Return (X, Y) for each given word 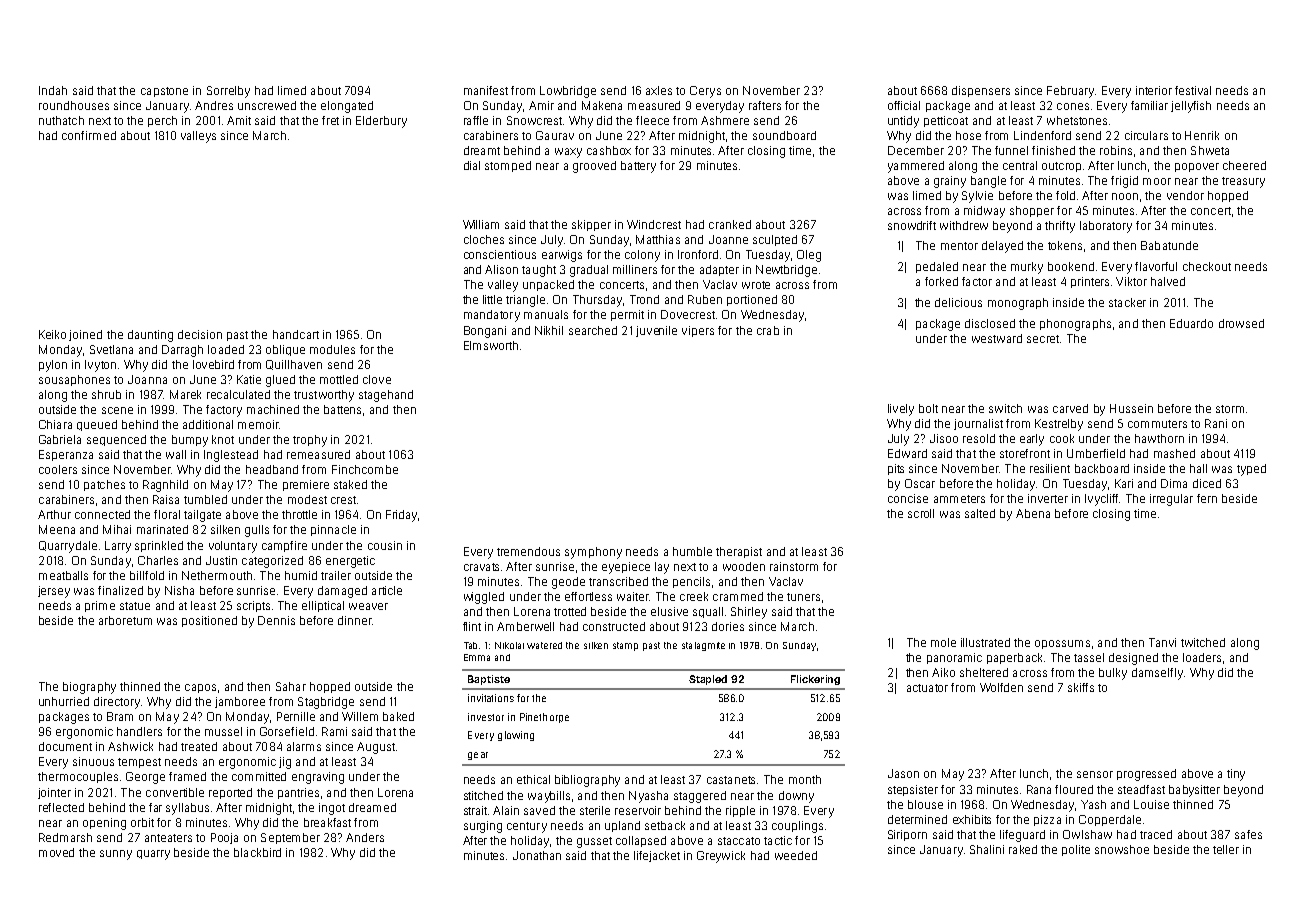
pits (896, 469)
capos (200, 688)
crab (768, 330)
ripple (740, 811)
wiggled (484, 598)
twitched (1203, 642)
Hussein (1131, 408)
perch (162, 121)
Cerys (705, 92)
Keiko (52, 334)
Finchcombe (365, 469)
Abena (1033, 513)
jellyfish (1191, 107)
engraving (318, 778)
